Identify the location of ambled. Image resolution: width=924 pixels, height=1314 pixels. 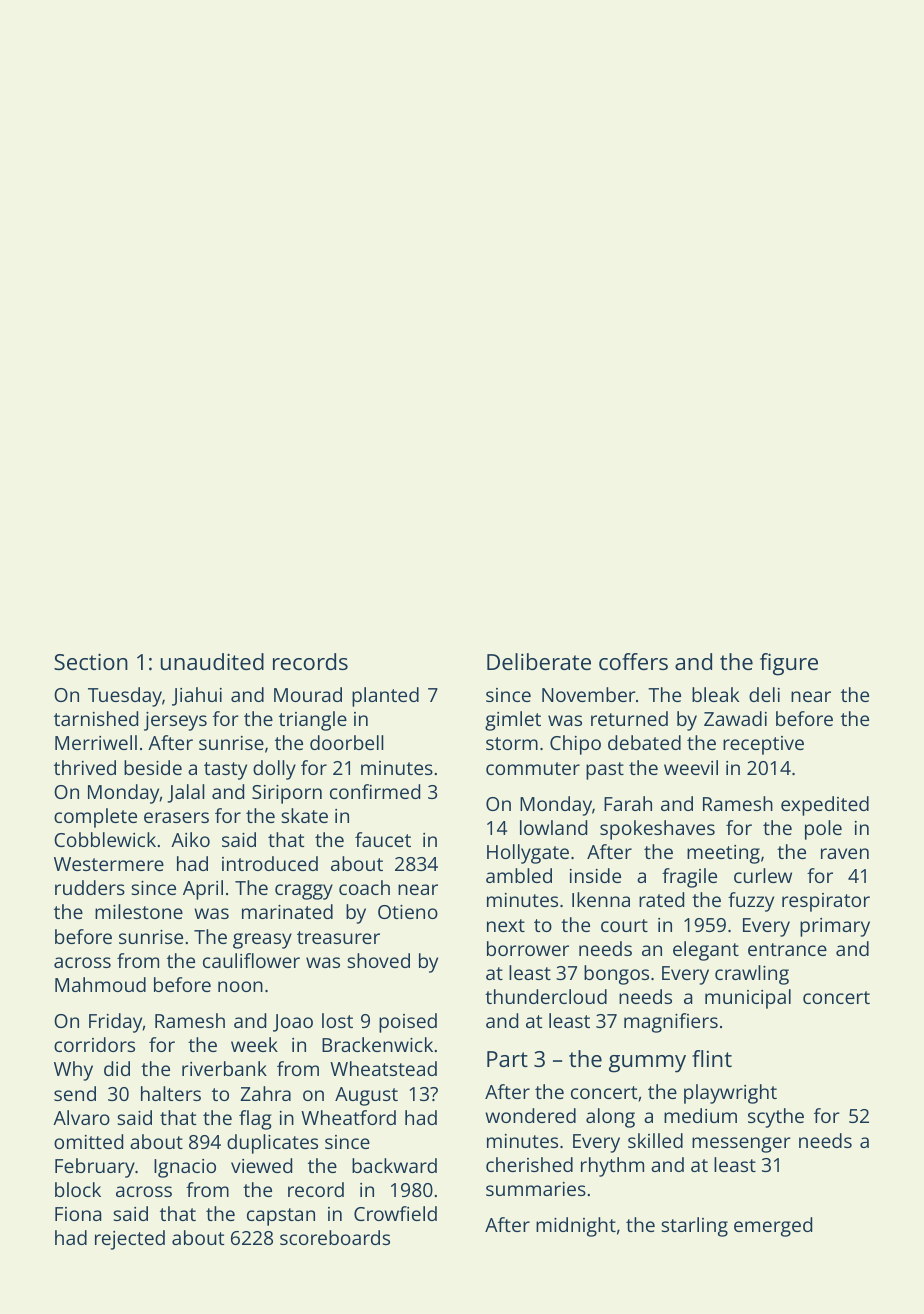
(519, 875).
